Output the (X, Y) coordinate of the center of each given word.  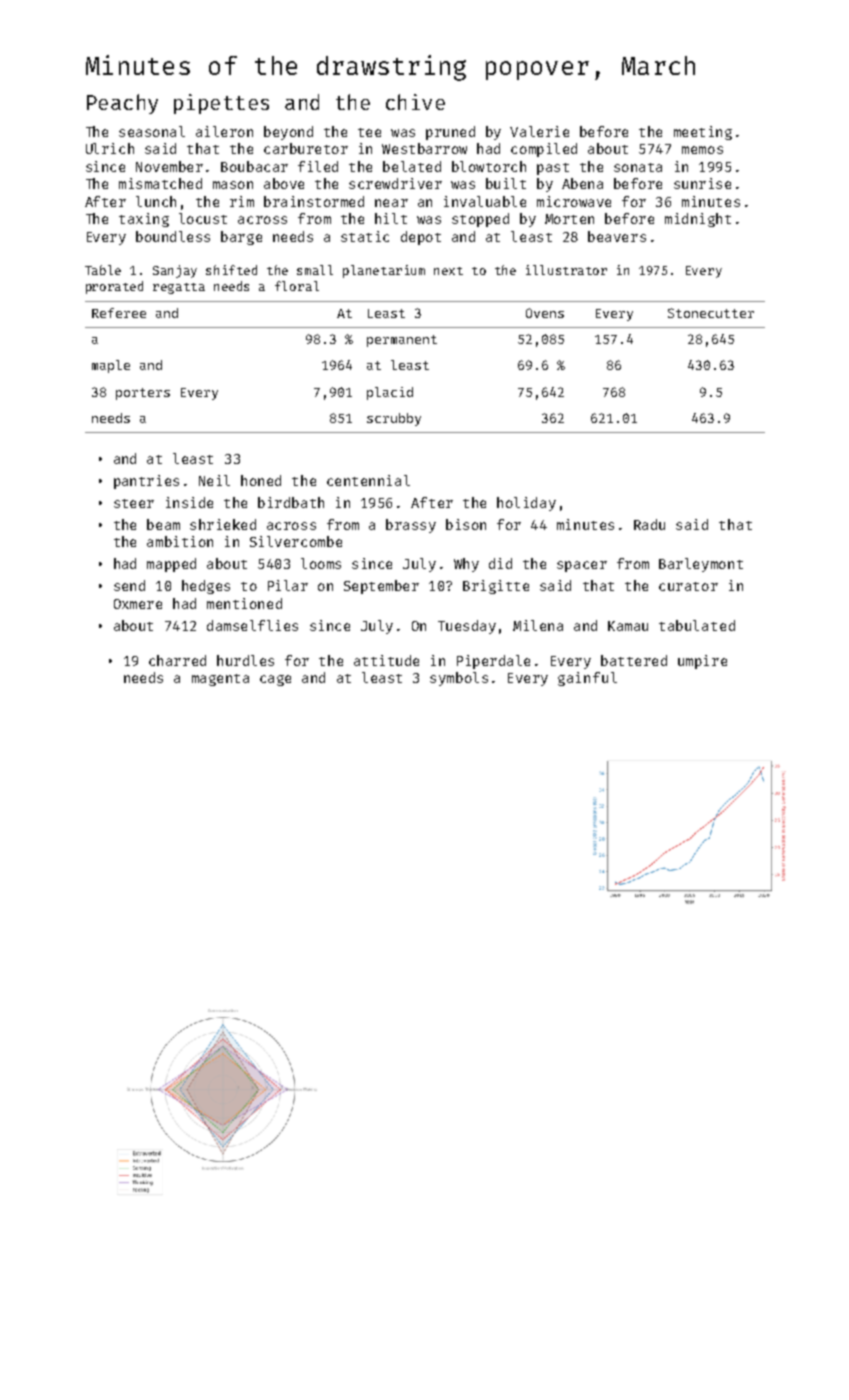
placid (390, 393)
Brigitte (496, 587)
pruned (450, 133)
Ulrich (110, 148)
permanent (402, 341)
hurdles (245, 660)
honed (261, 480)
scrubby (394, 419)
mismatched (160, 183)
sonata (638, 167)
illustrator (566, 270)
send (129, 585)
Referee (119, 313)
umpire (702, 662)
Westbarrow (424, 148)
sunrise (702, 183)
